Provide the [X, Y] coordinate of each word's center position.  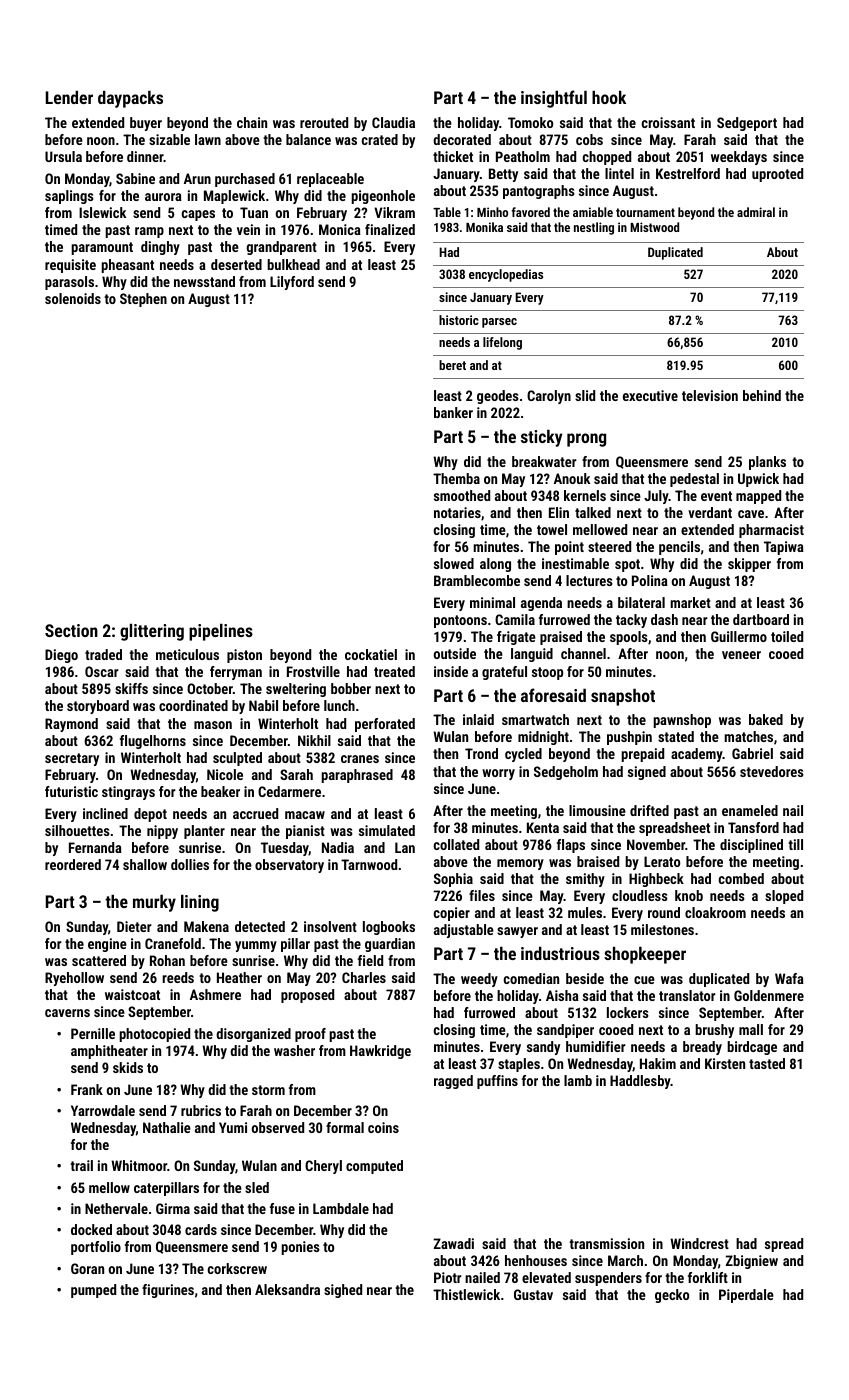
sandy [543, 1048]
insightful [554, 99]
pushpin [629, 738]
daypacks [130, 99]
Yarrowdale [103, 1110]
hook [609, 97]
